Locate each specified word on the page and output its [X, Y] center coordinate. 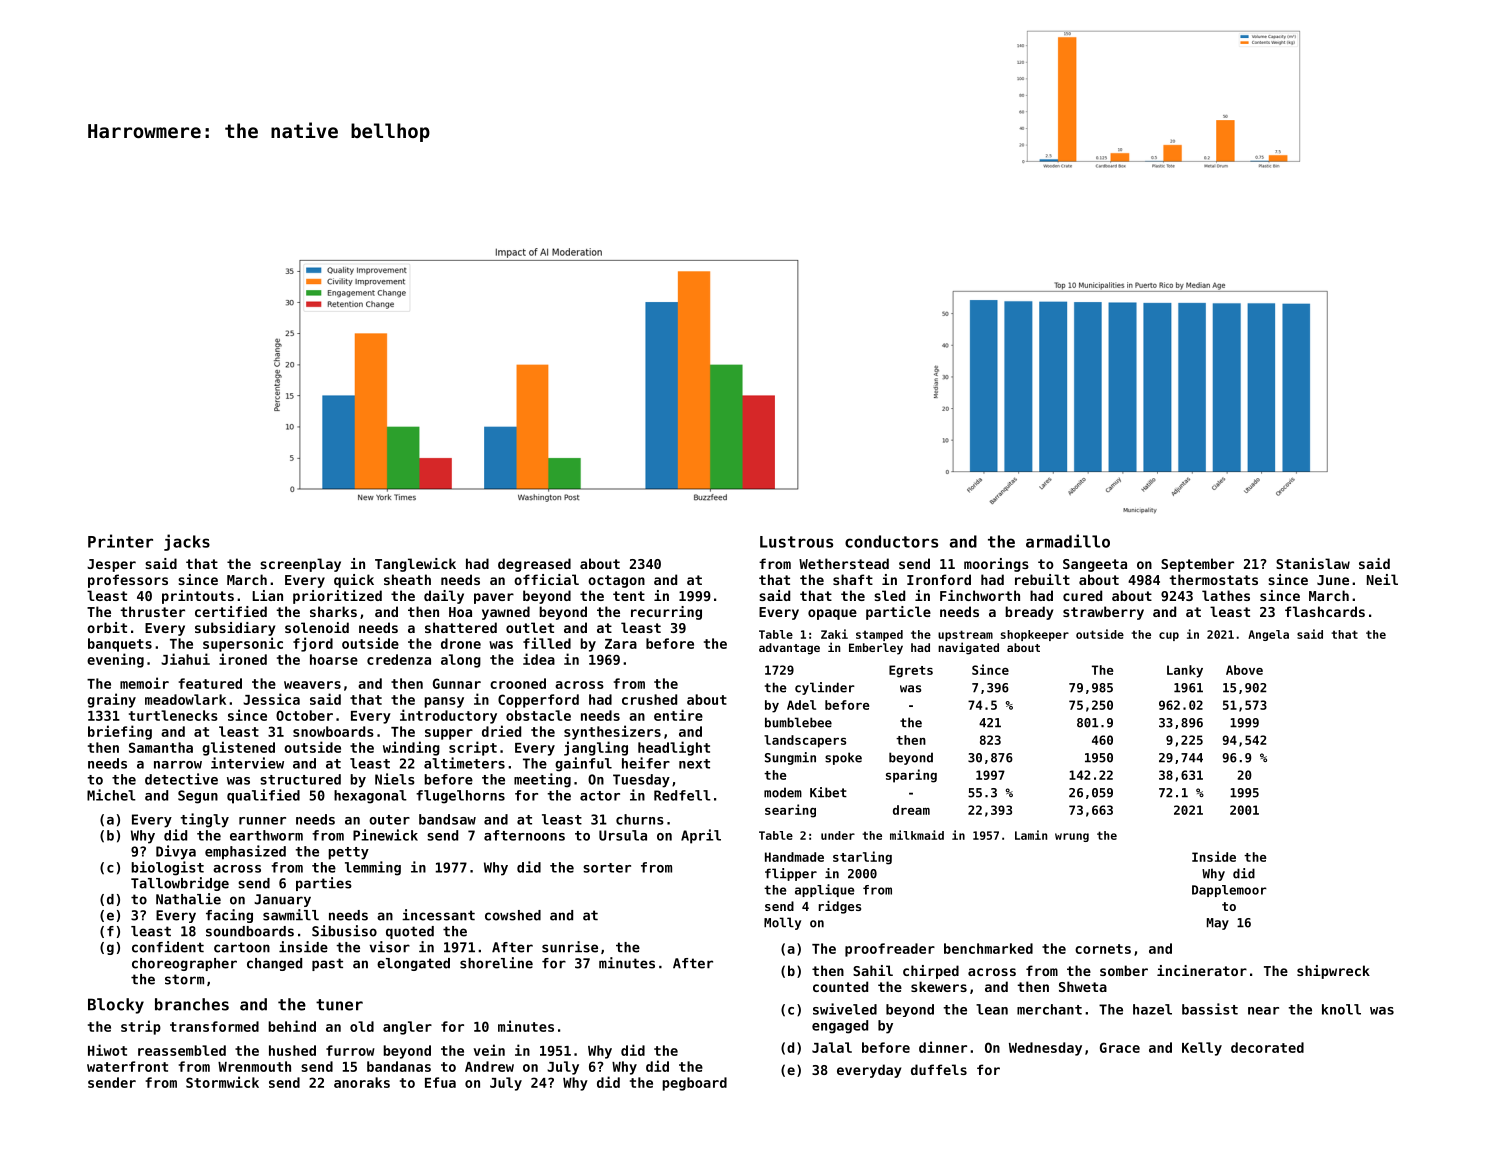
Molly [782, 923]
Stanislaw [1313, 563]
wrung [1072, 837]
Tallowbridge [180, 884]
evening [115, 660]
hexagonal [370, 797]
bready [1029, 613]
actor [600, 796]
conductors [891, 541]
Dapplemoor [1229, 891]
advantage [789, 649]
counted [840, 986]
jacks [187, 542]
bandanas [399, 1066]
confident [168, 947]
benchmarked [988, 948]
